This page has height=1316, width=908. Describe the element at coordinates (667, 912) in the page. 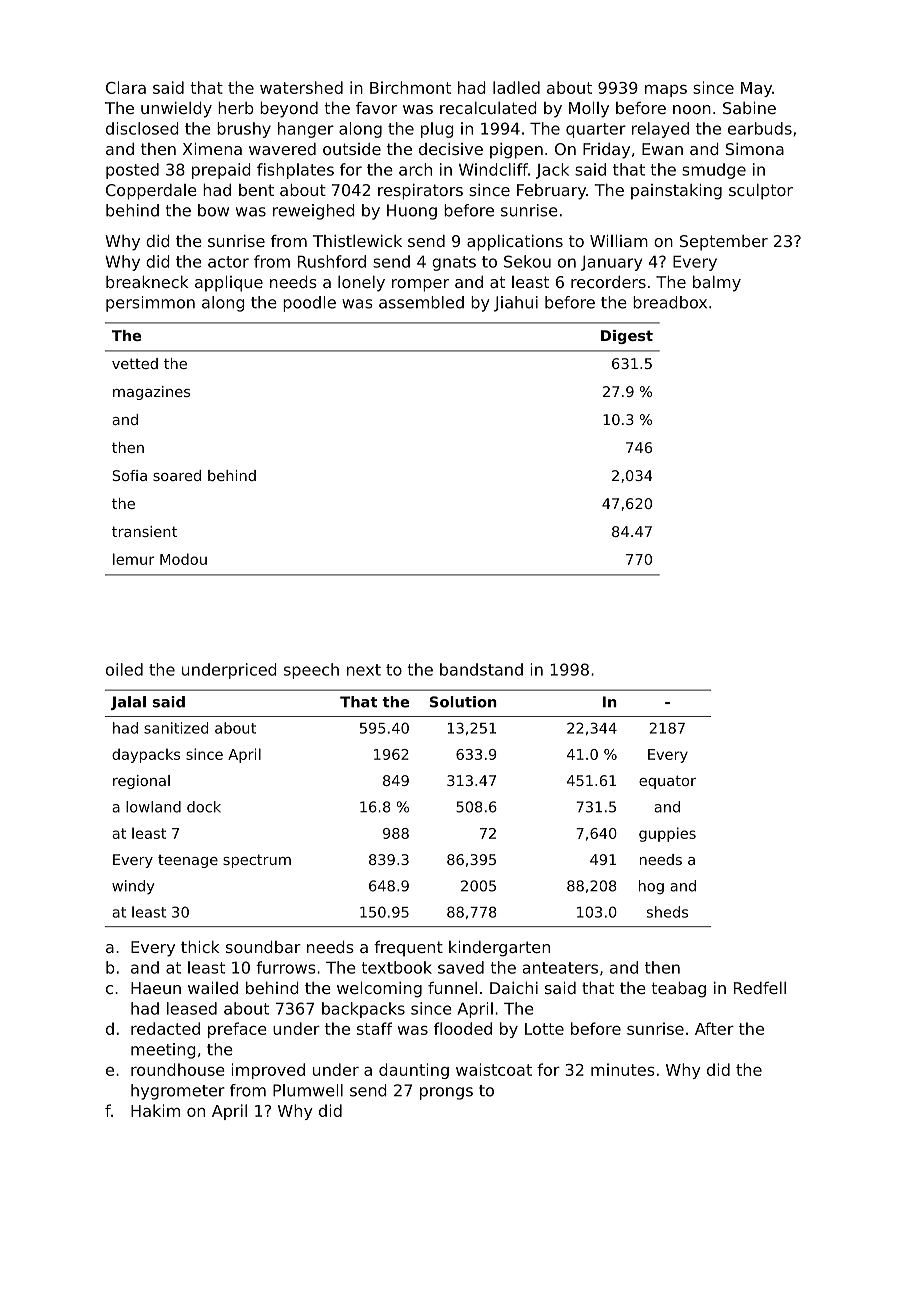

I see `sheds` at that location.
